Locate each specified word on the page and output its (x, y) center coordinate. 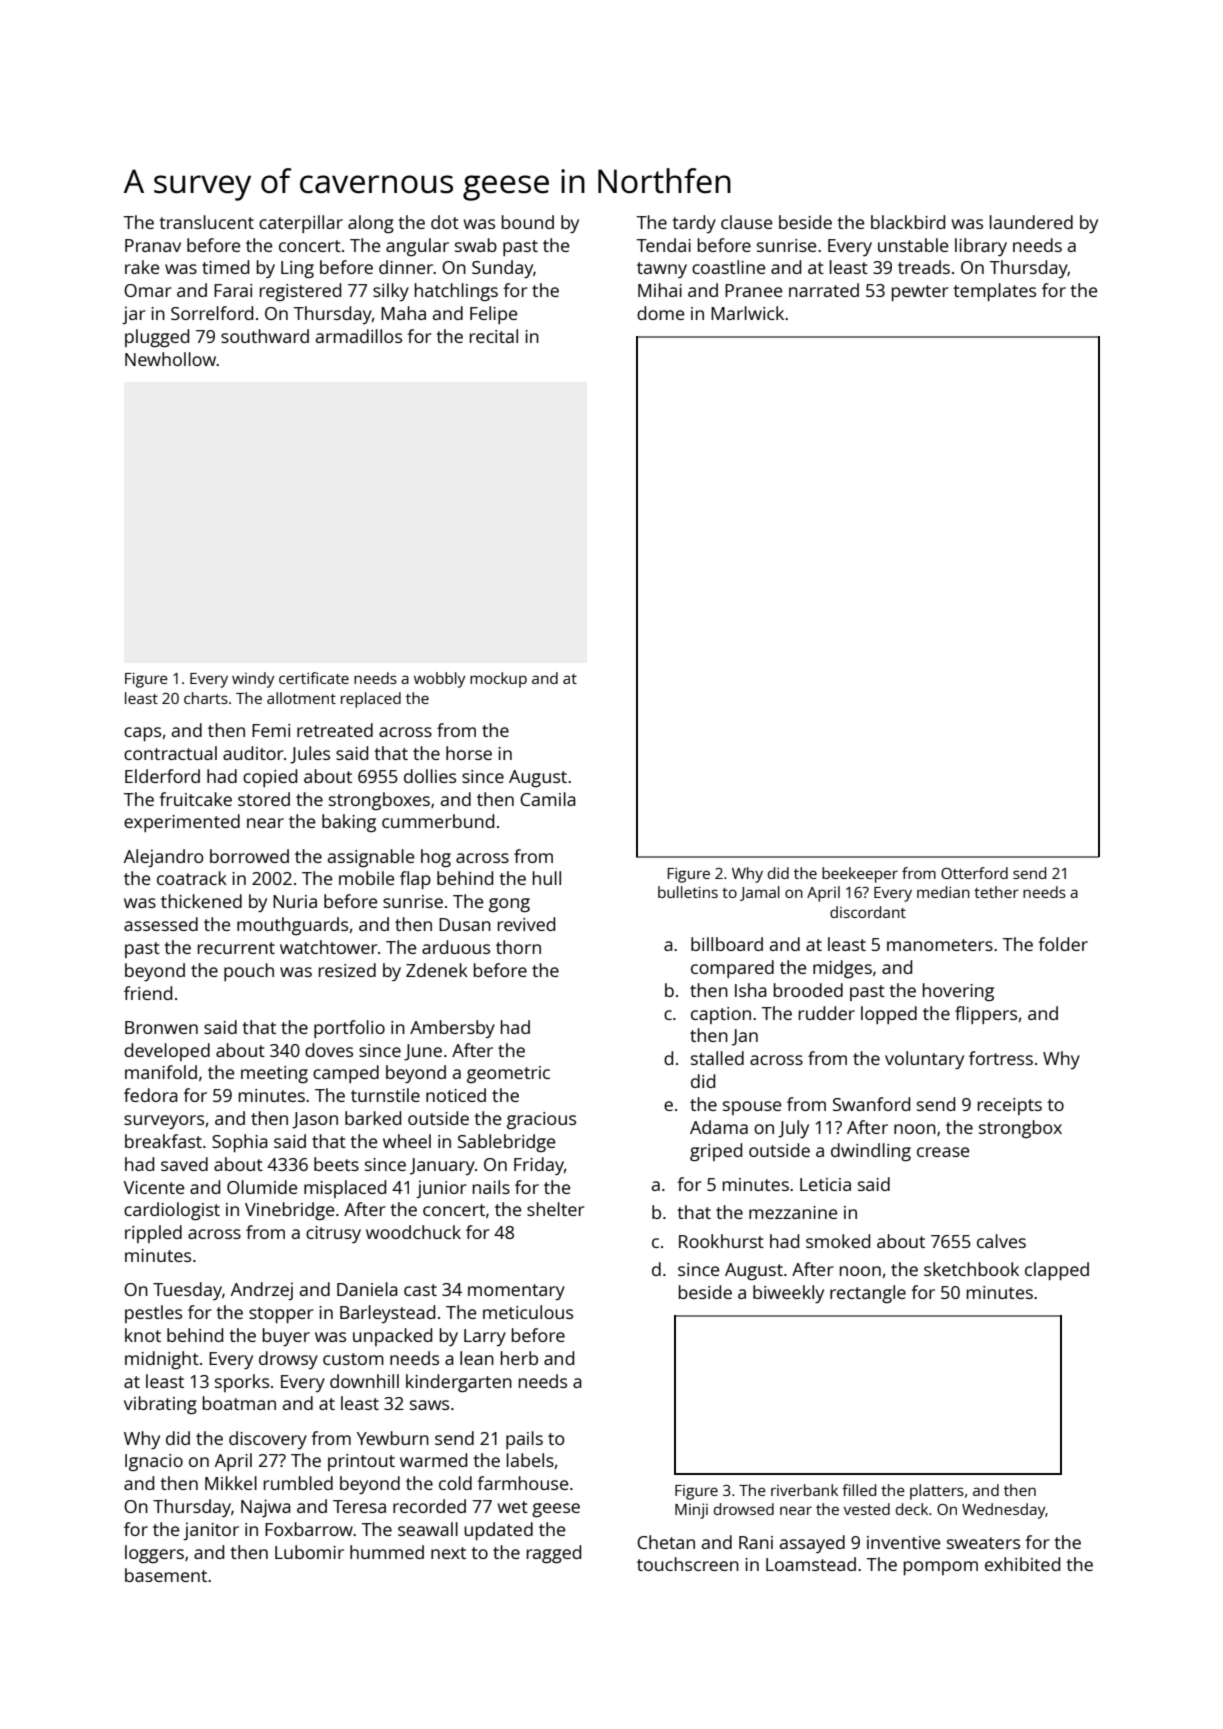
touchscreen (688, 1564)
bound (528, 222)
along (371, 224)
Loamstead (811, 1564)
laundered (1031, 222)
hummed (387, 1552)
